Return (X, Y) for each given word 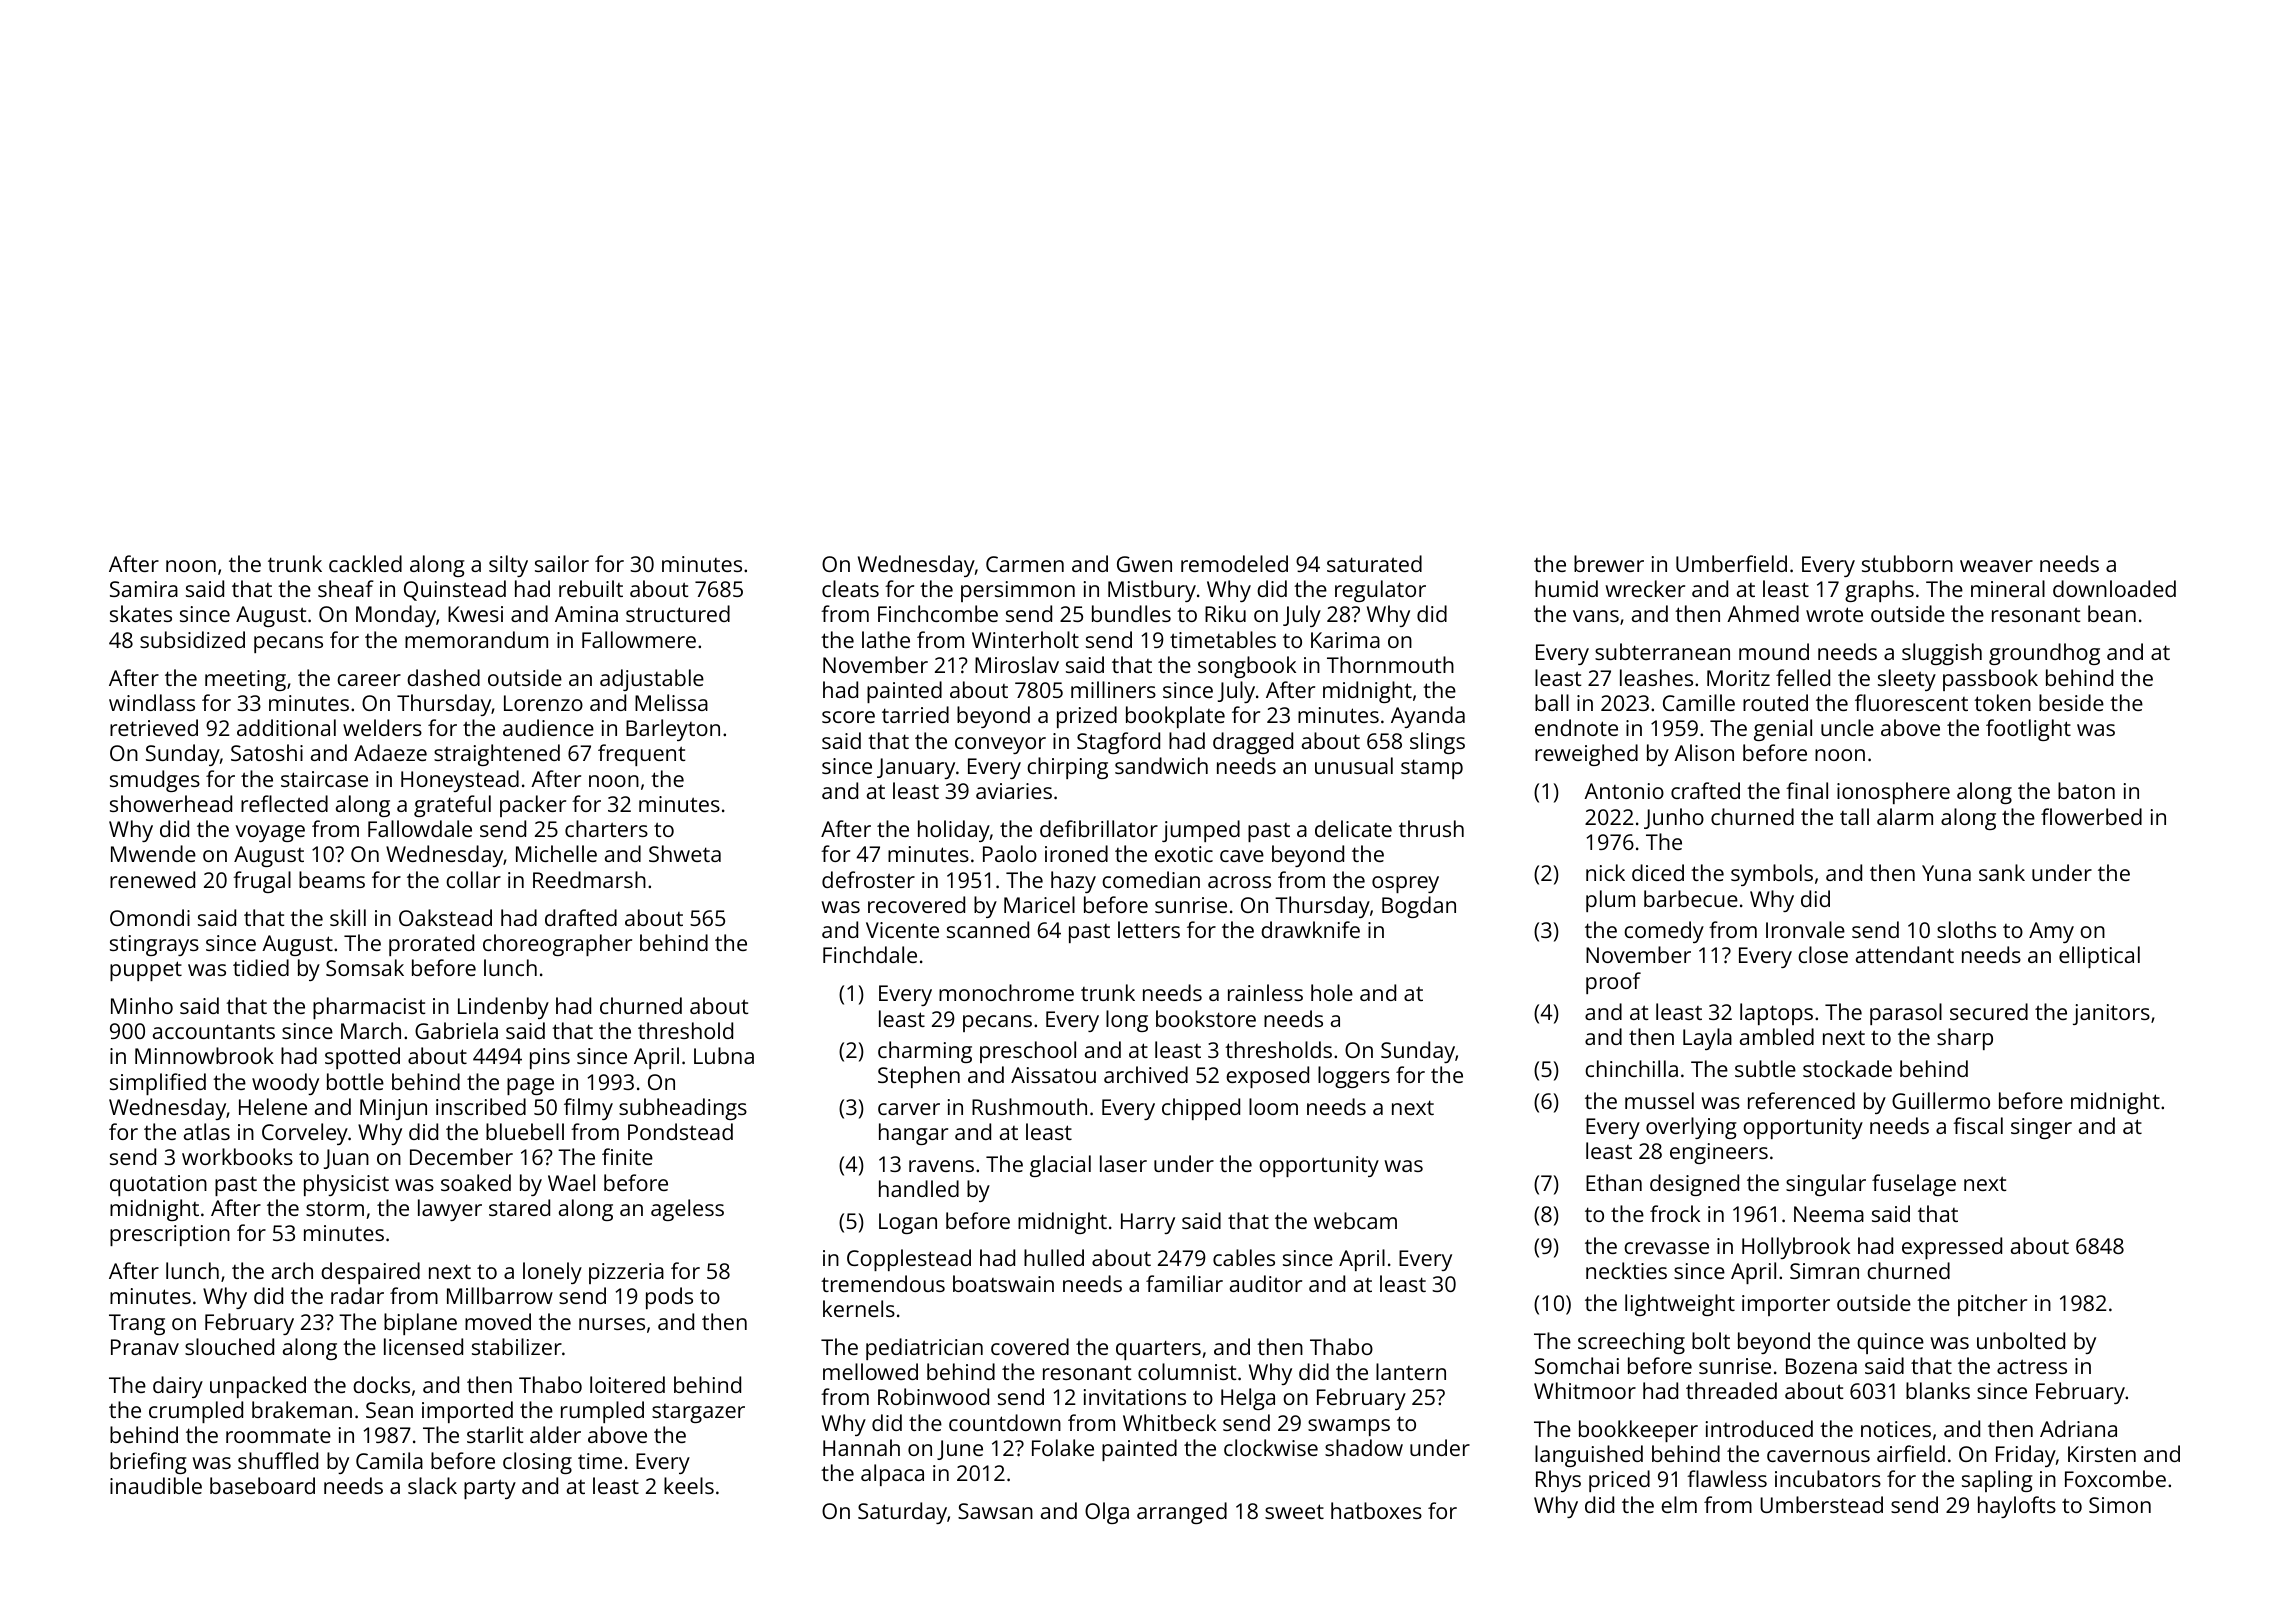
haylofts (2017, 1507)
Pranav (145, 1347)
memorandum (476, 639)
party (490, 1489)
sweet (1294, 1511)
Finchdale (870, 954)
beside (2071, 702)
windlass (152, 702)
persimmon (1018, 591)
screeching (1631, 1343)
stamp (1432, 769)
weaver (1996, 566)
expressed (1952, 1248)
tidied (261, 967)
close (1823, 954)
